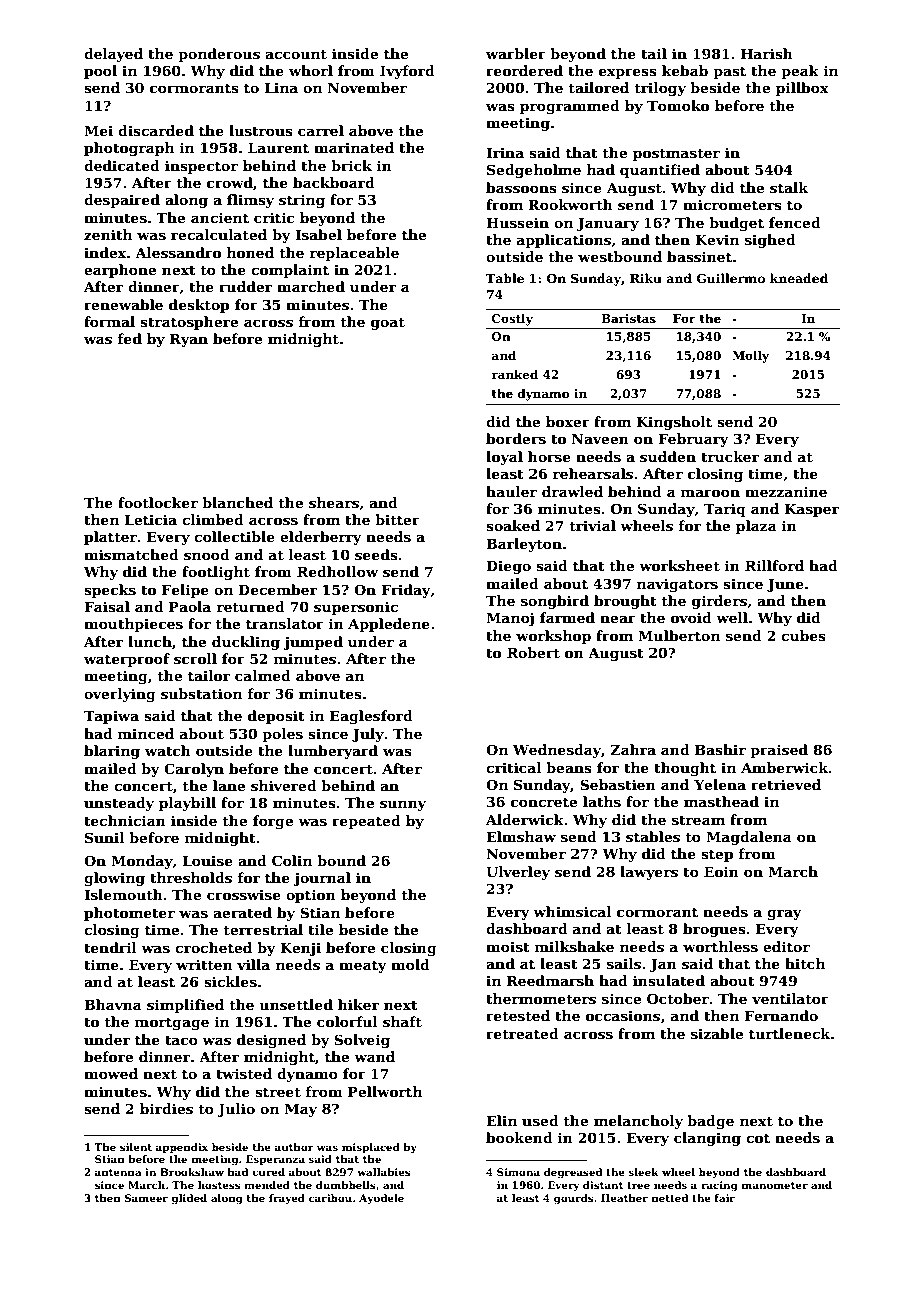  Describe the element at coordinates (219, 55) in the screenshot. I see `ponderous` at that location.
